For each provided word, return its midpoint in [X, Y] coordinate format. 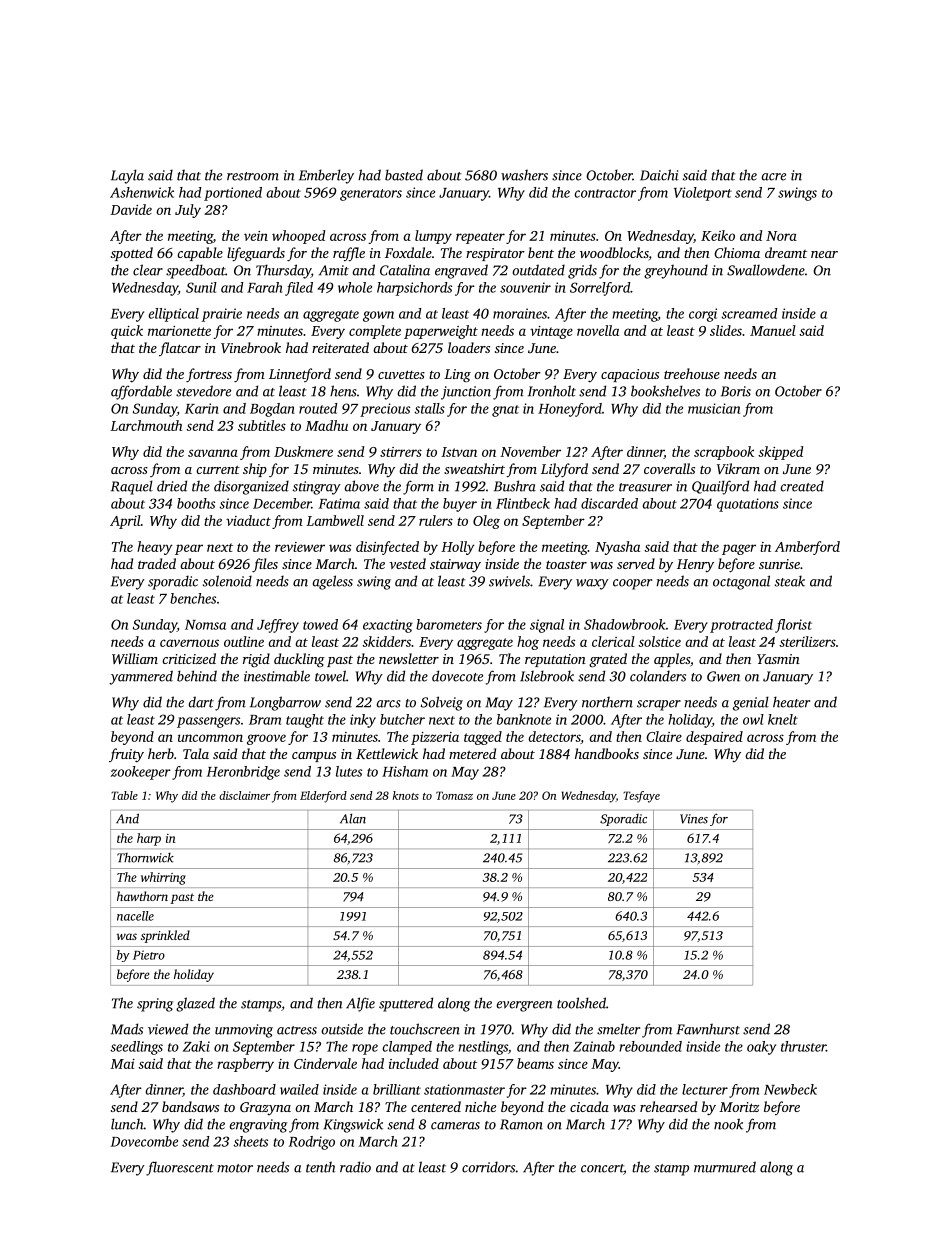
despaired [714, 738]
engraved [461, 271]
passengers [208, 722]
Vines [694, 819]
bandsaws [190, 1106]
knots [406, 795]
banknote [524, 719]
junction [466, 393]
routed [318, 408]
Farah [264, 287]
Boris [736, 391]
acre [773, 177]
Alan [353, 819]
